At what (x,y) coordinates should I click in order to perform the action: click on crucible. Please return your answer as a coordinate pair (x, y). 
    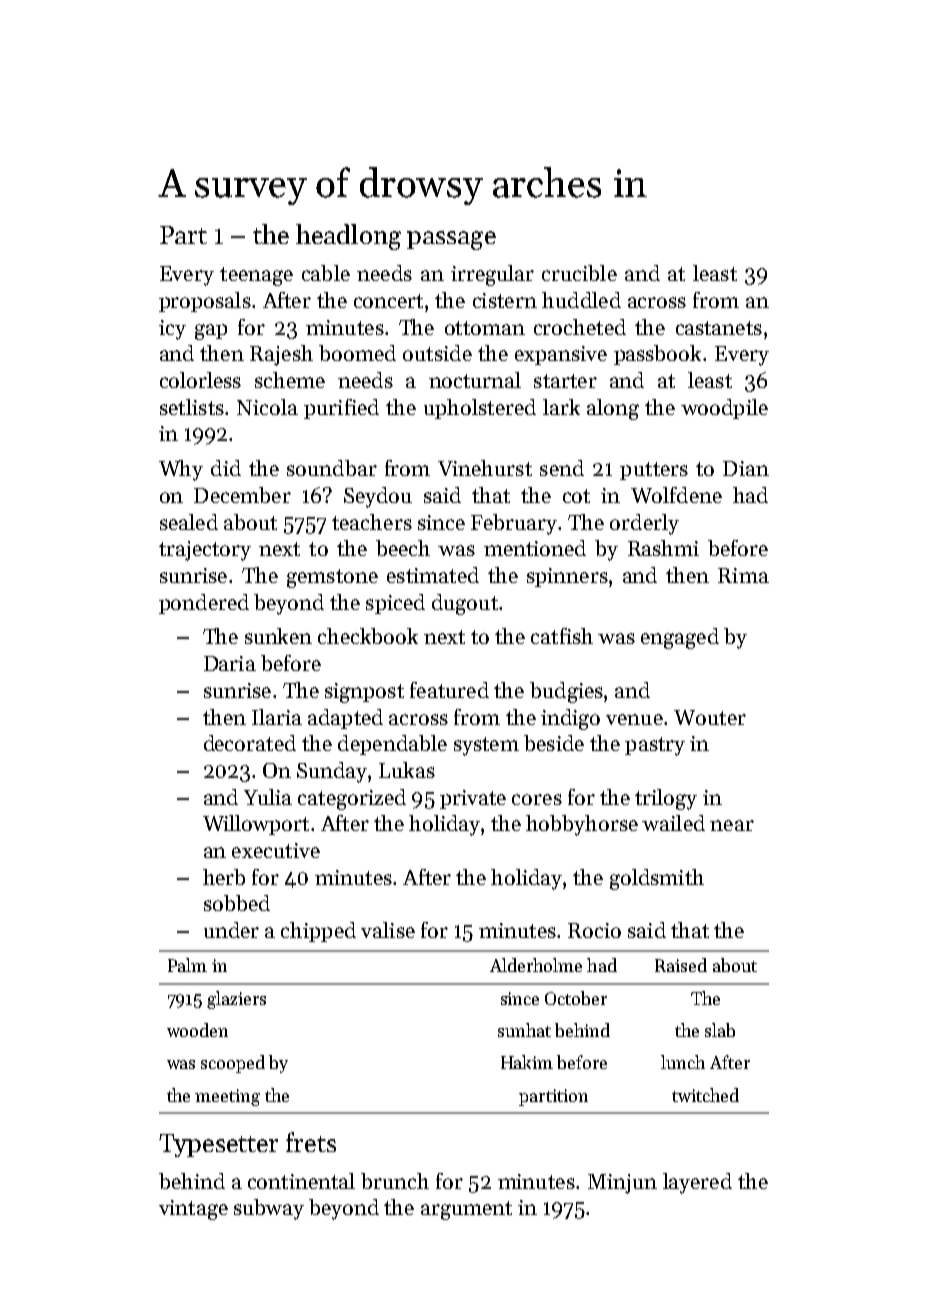
    Looking at the image, I should click on (579, 273).
